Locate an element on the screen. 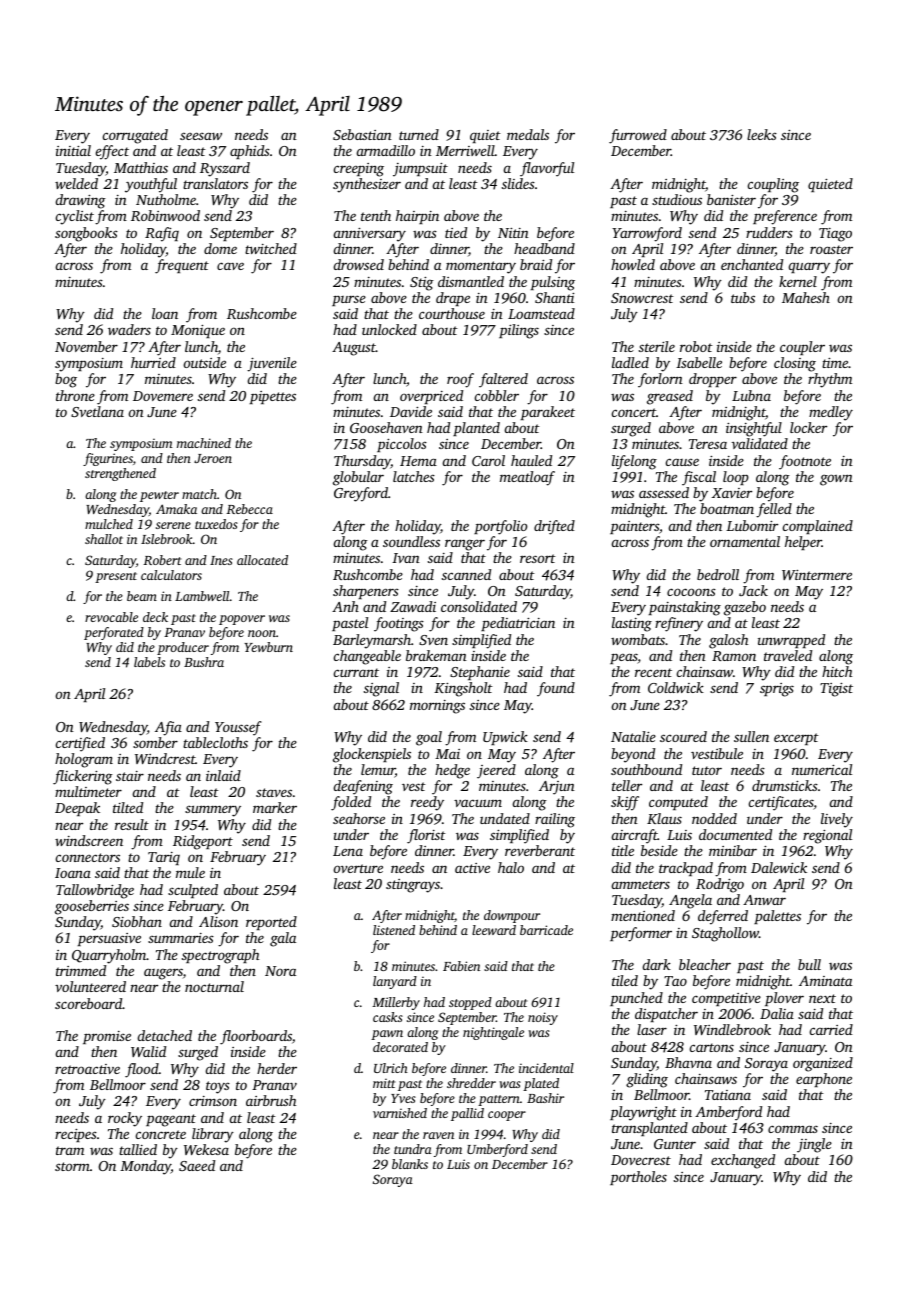  Wintermere is located at coordinates (817, 574).
